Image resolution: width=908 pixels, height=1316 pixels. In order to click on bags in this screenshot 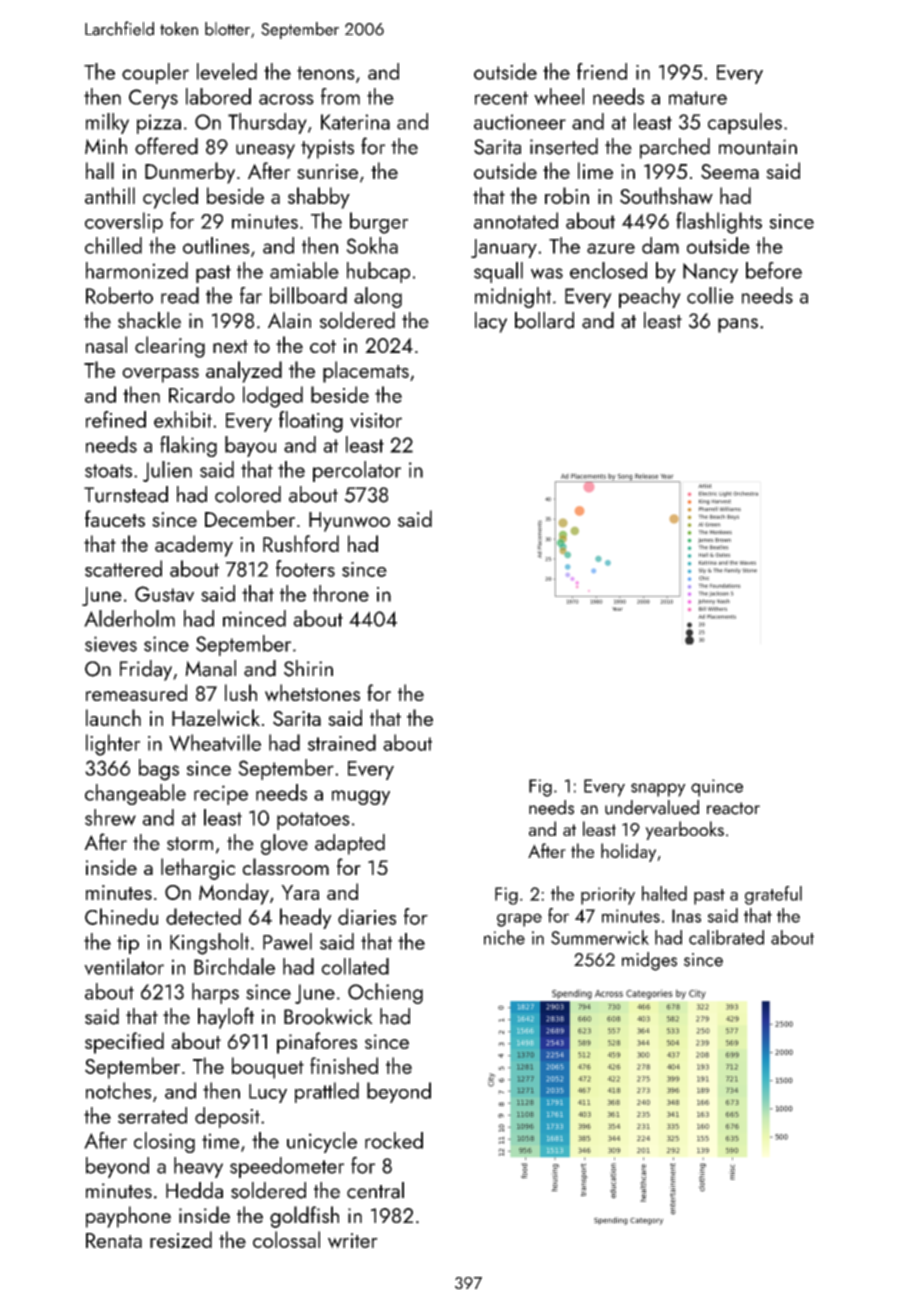, I will do `click(159, 770)`.
